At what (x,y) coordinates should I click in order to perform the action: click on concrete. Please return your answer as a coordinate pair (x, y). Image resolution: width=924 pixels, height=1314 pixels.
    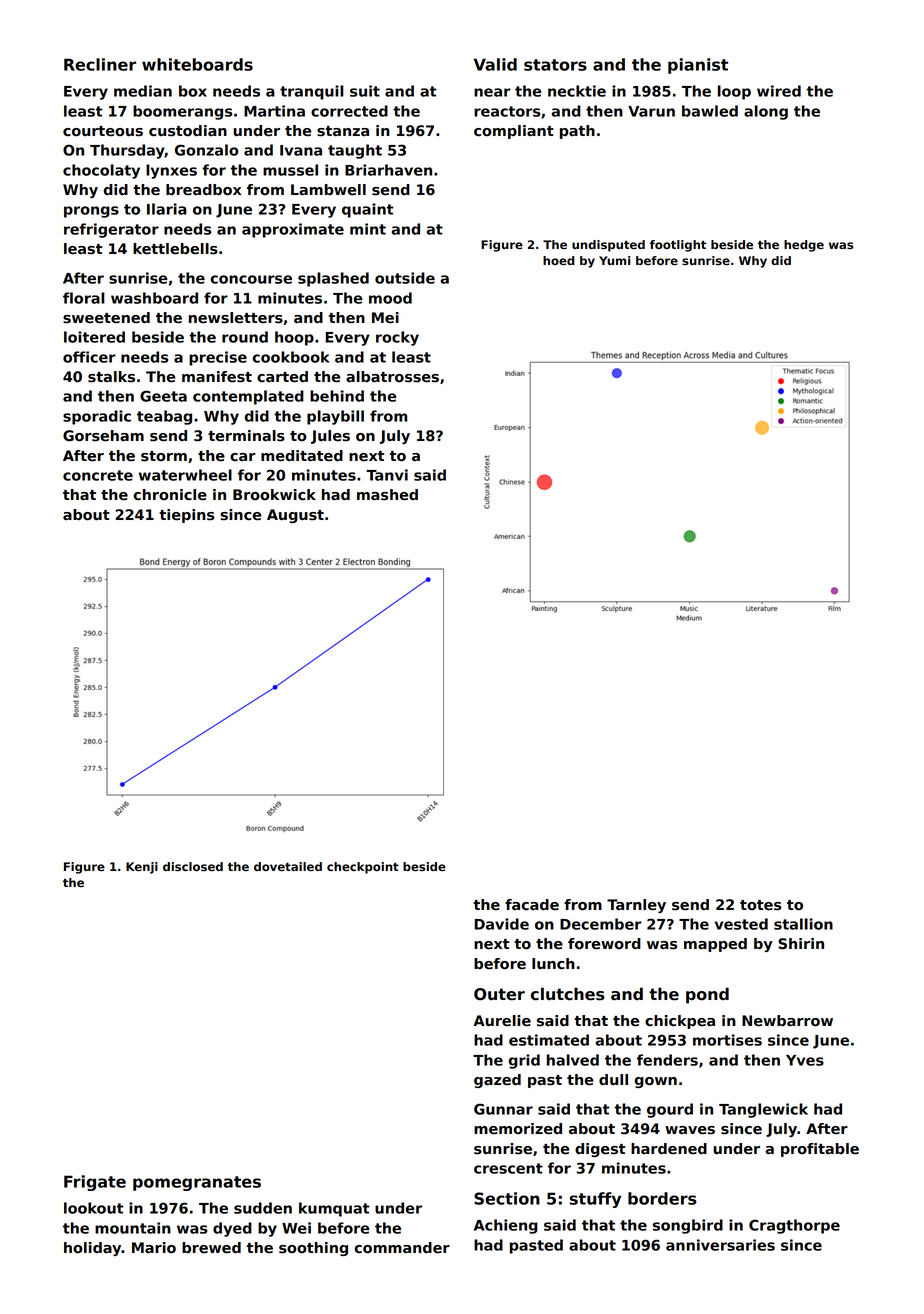
    Looking at the image, I should click on (98, 475).
